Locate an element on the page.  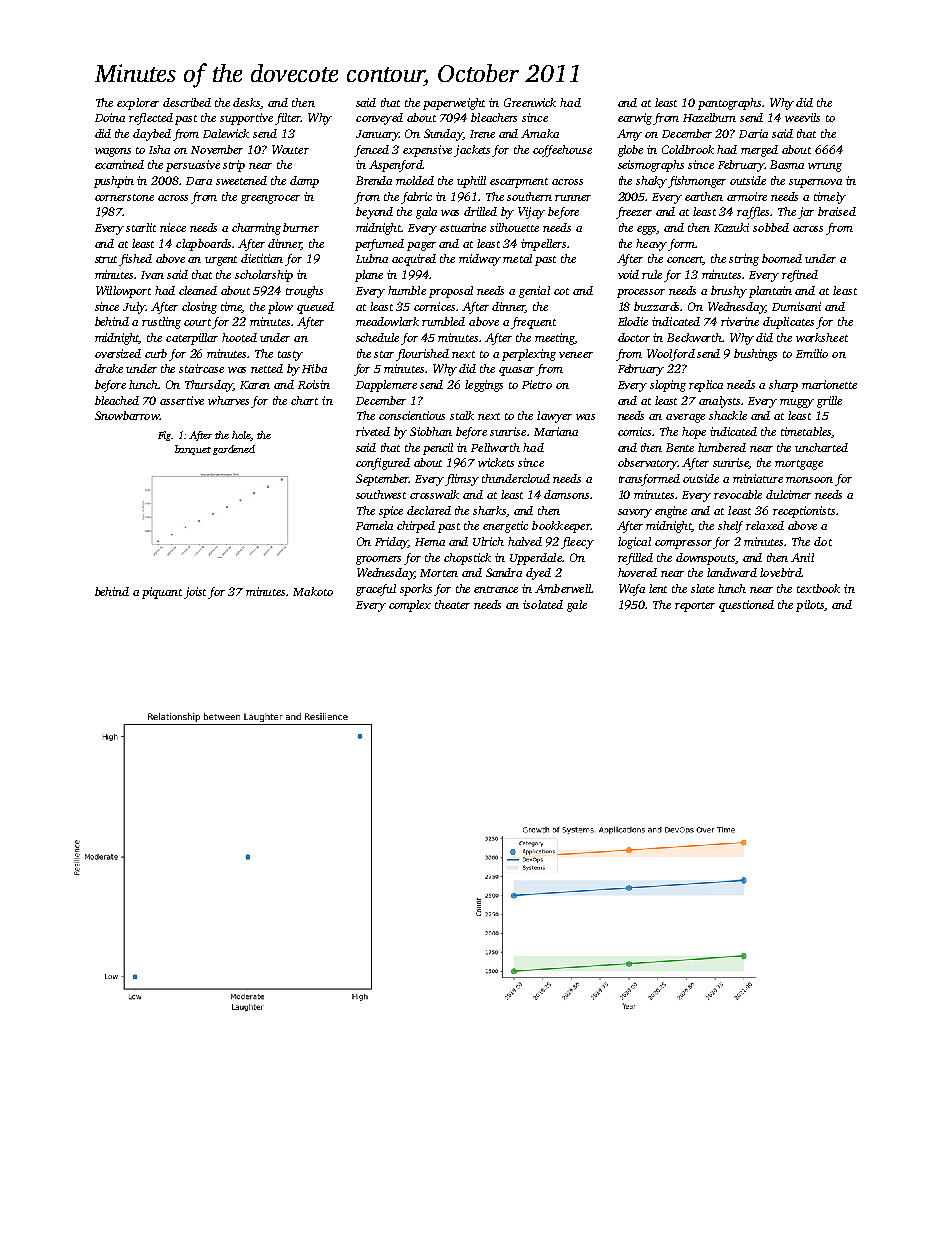
pencil is located at coordinates (438, 449).
